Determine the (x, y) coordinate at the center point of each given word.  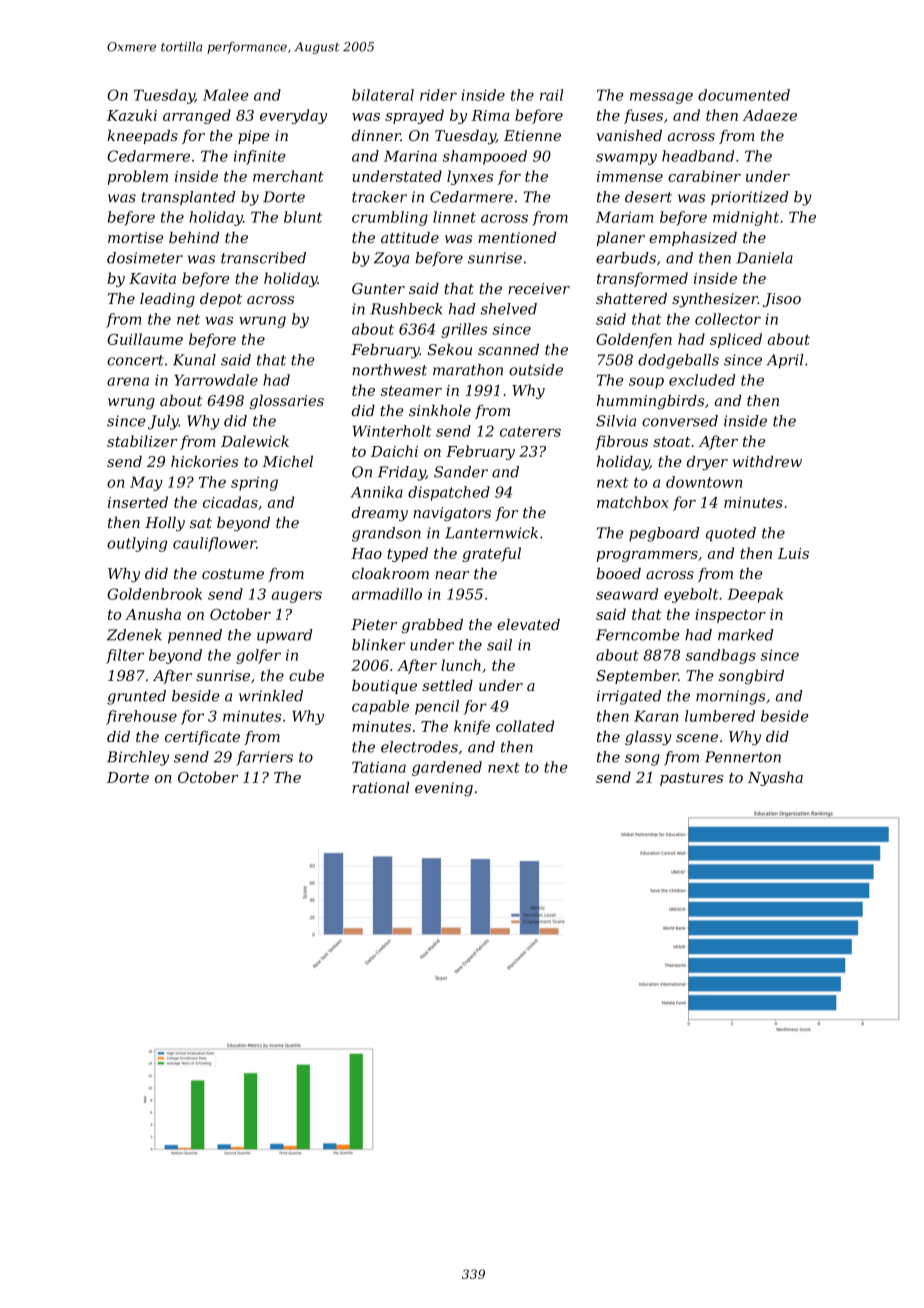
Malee (226, 95)
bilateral (383, 95)
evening (444, 789)
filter (125, 656)
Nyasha (775, 778)
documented (744, 95)
